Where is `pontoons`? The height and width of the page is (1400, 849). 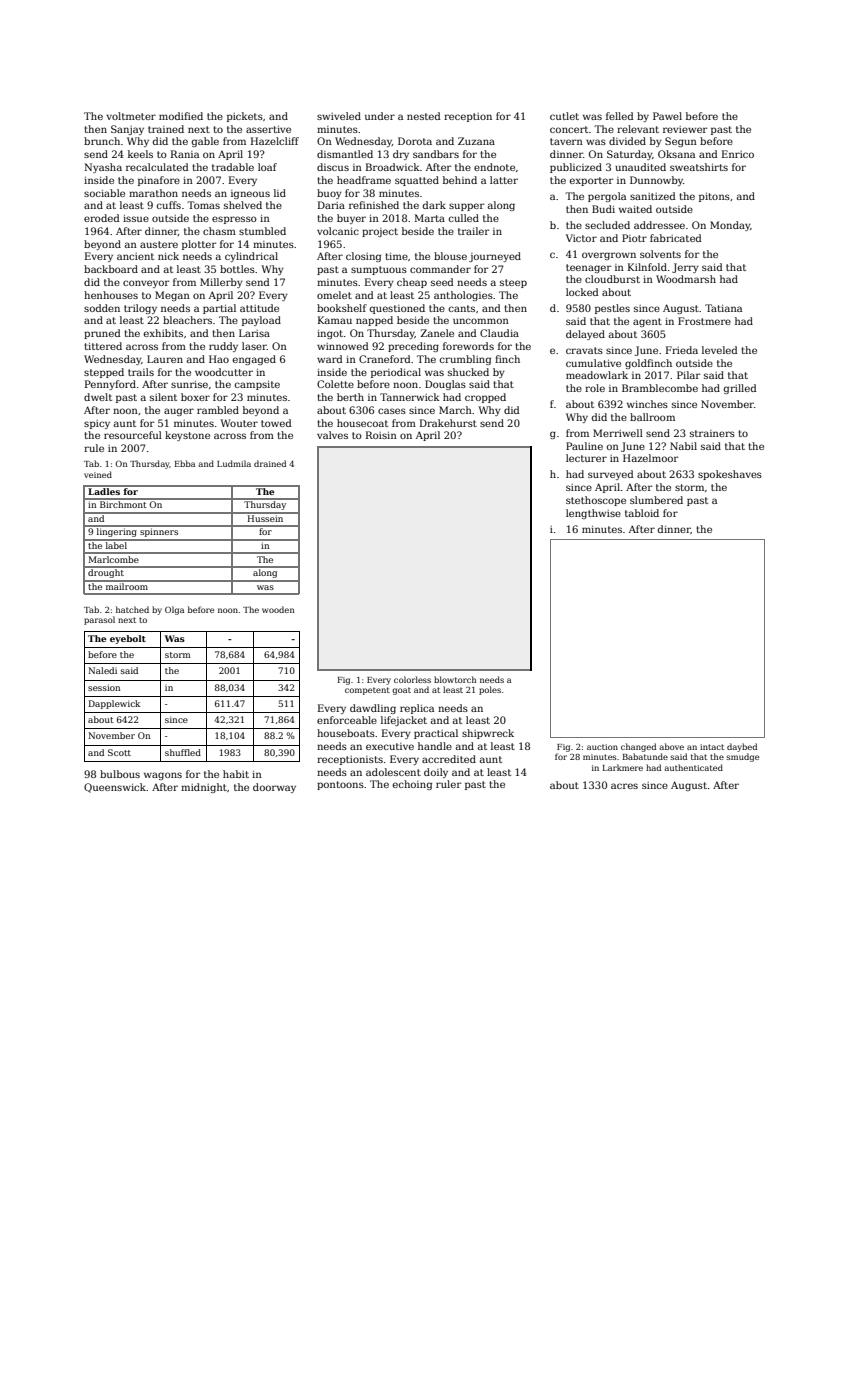 pontoons is located at coordinates (340, 785).
